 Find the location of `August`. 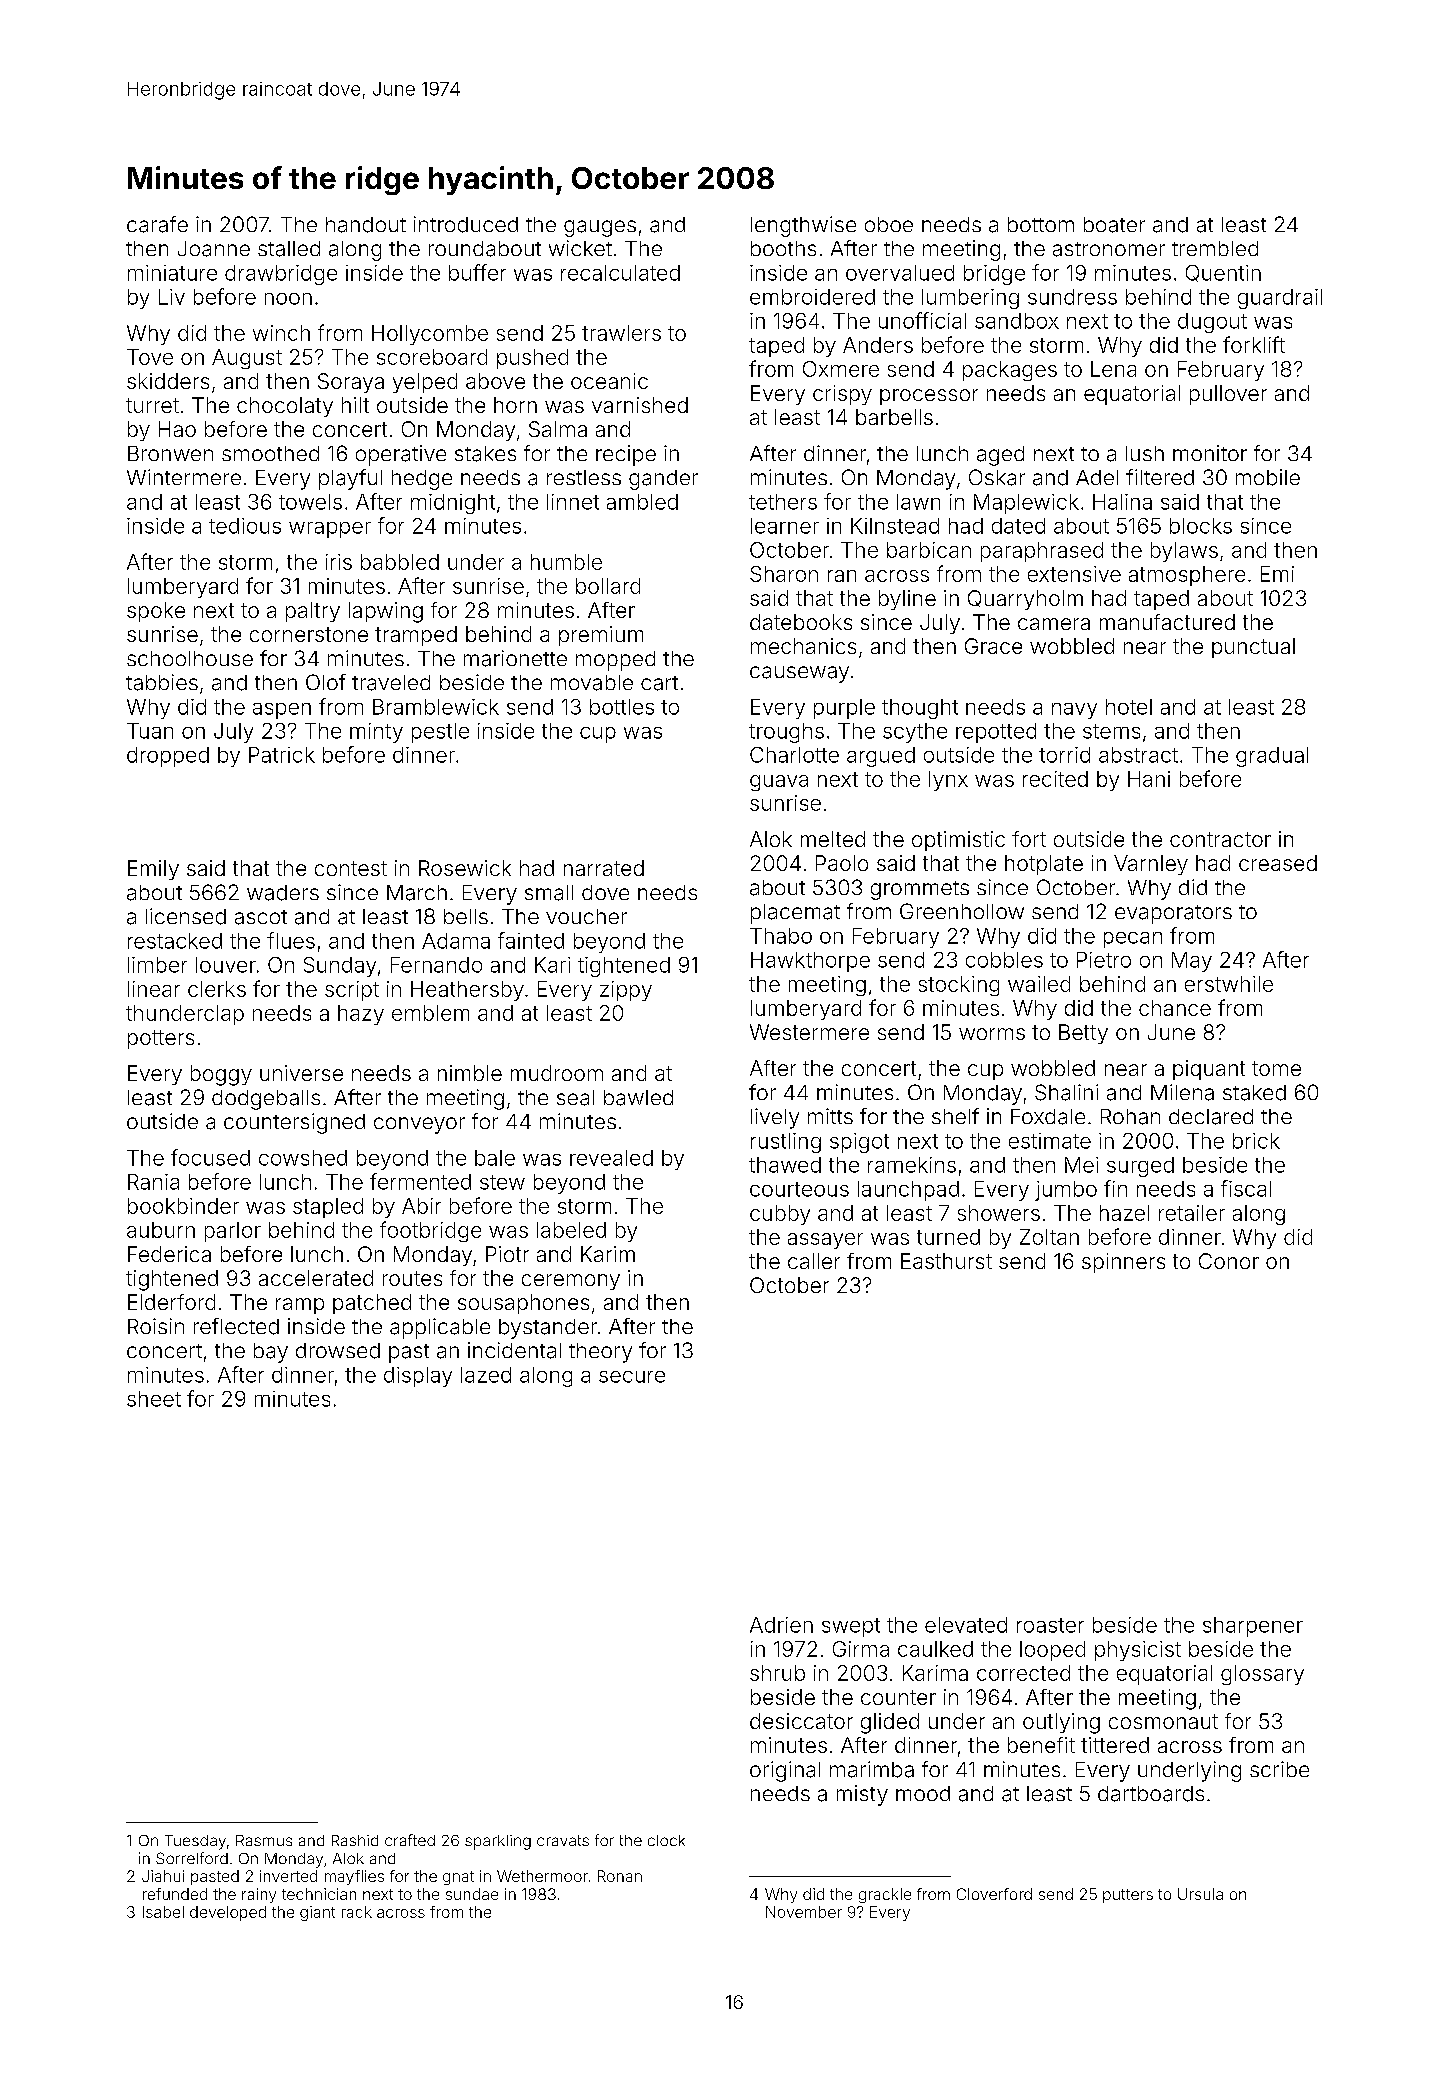

August is located at coordinates (247, 359).
